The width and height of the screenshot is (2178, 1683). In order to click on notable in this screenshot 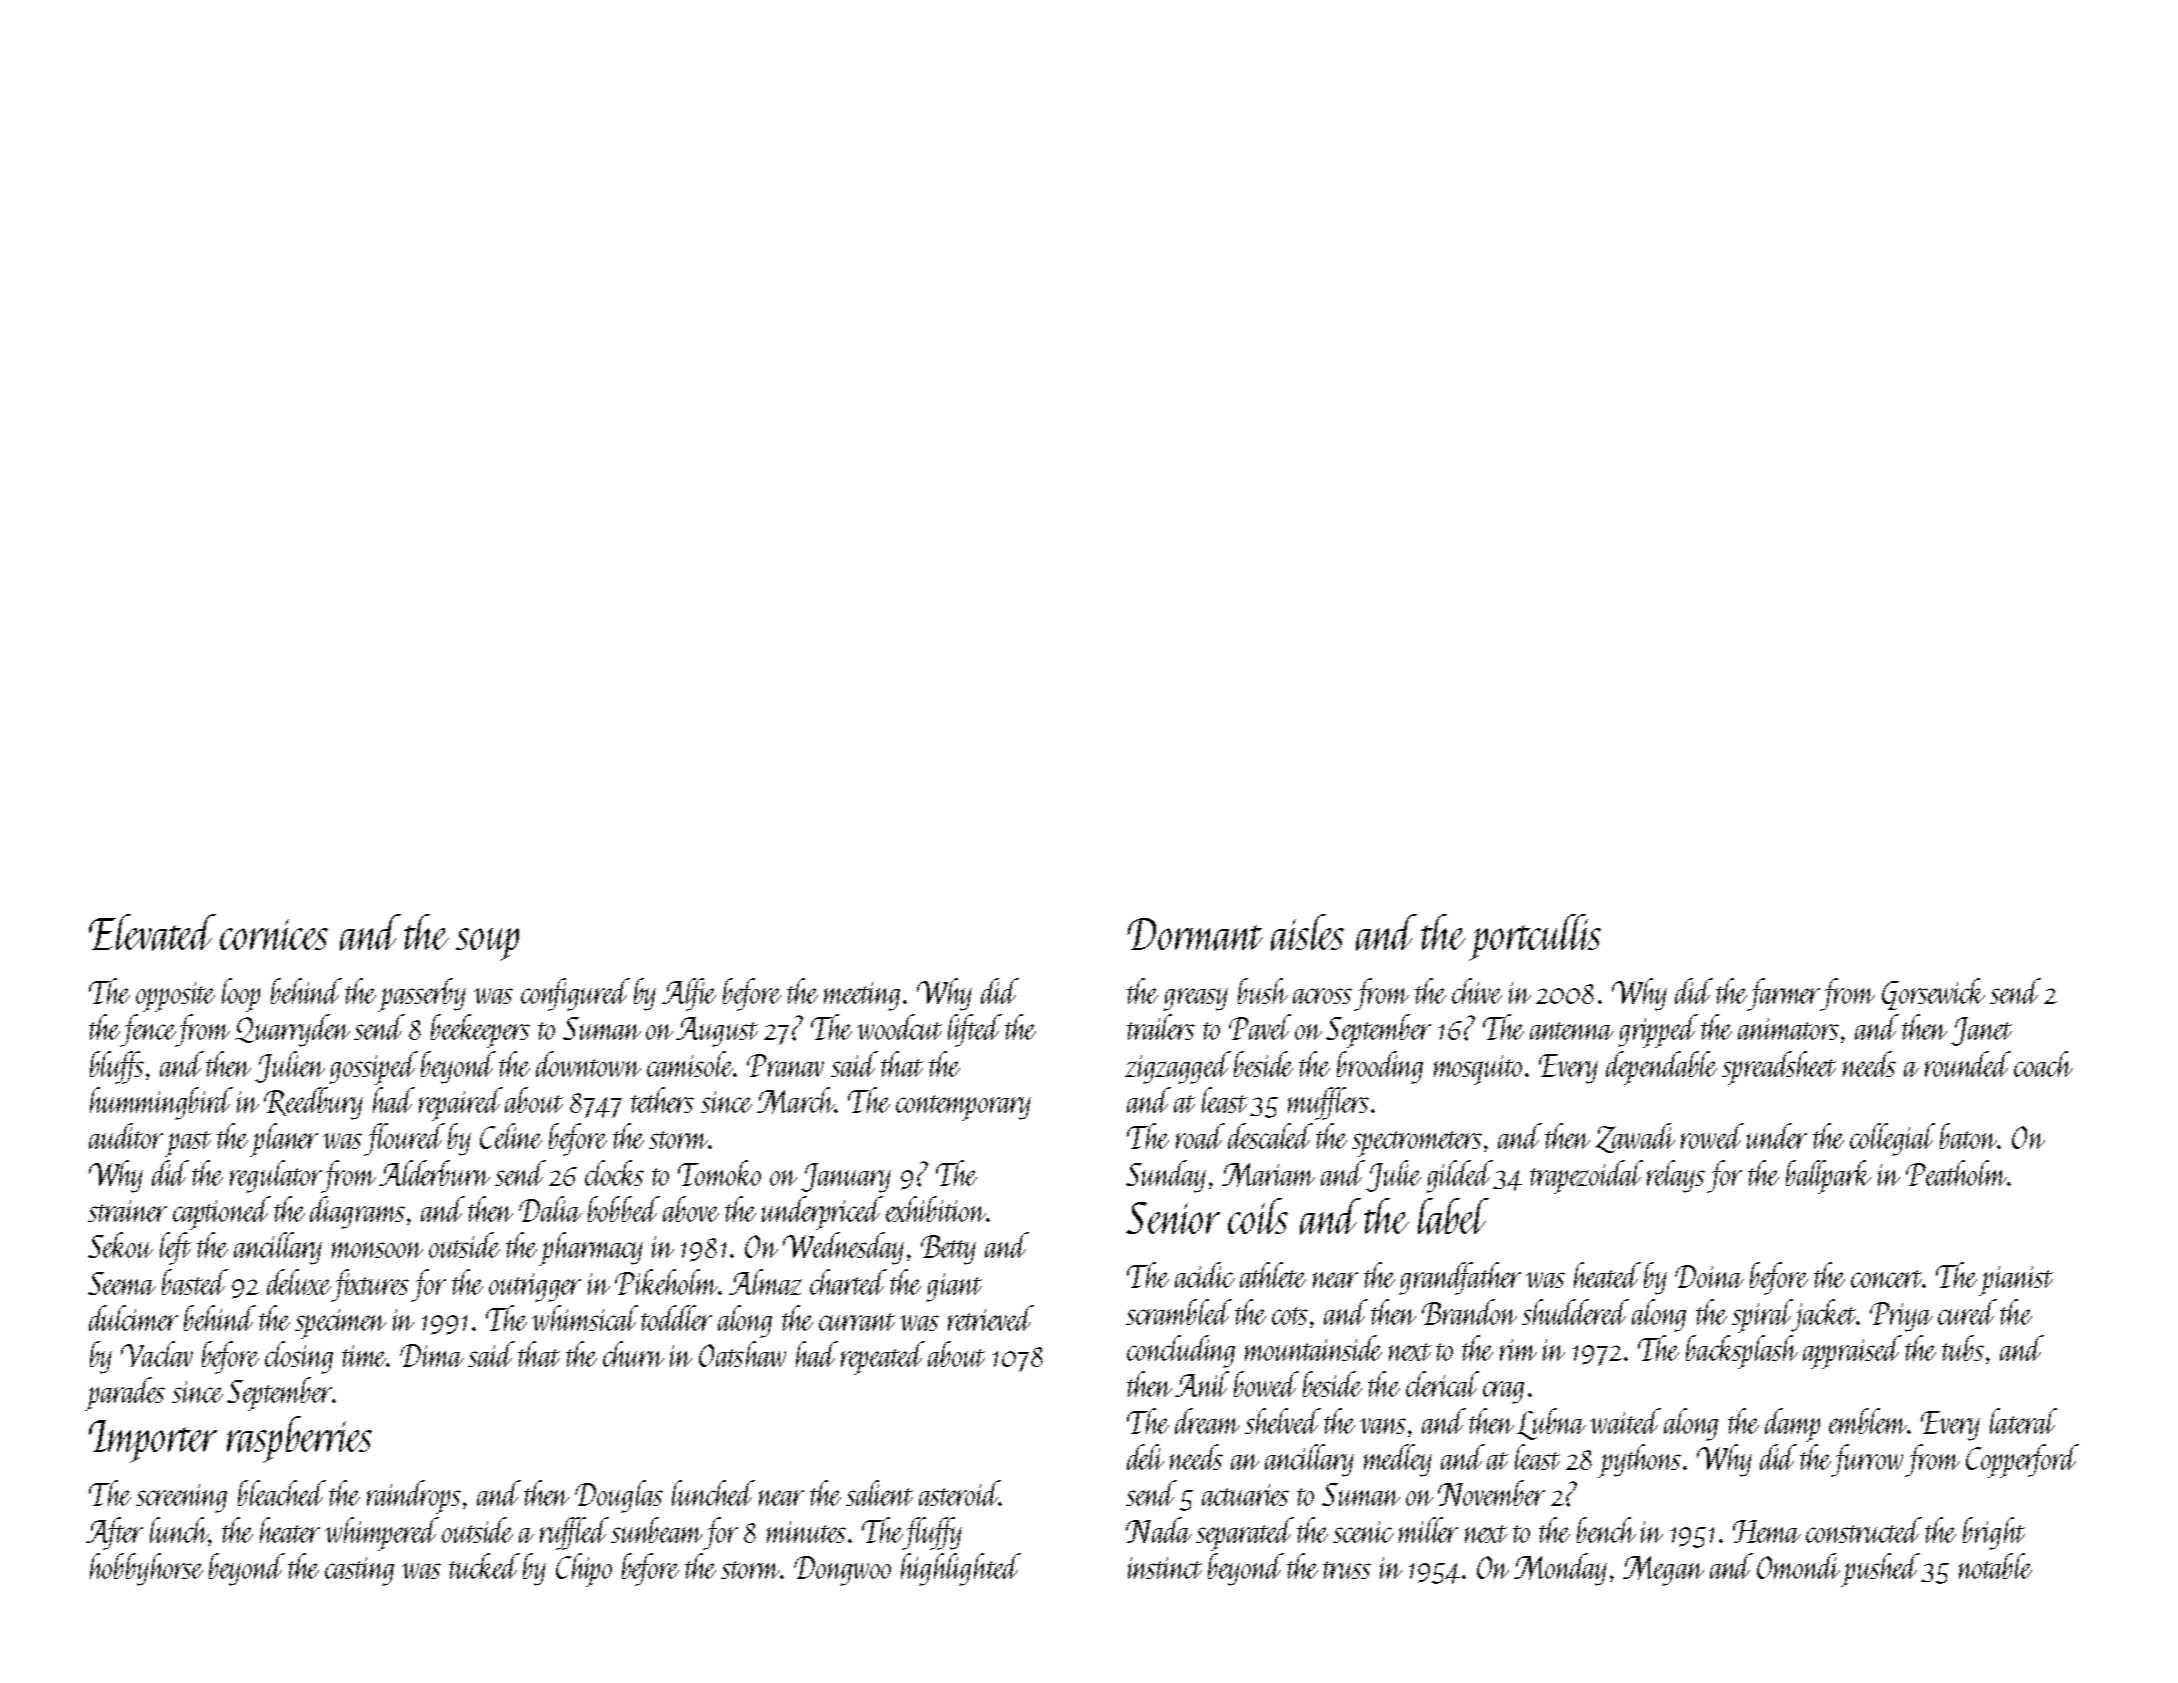, I will do `click(1995, 1566)`.
